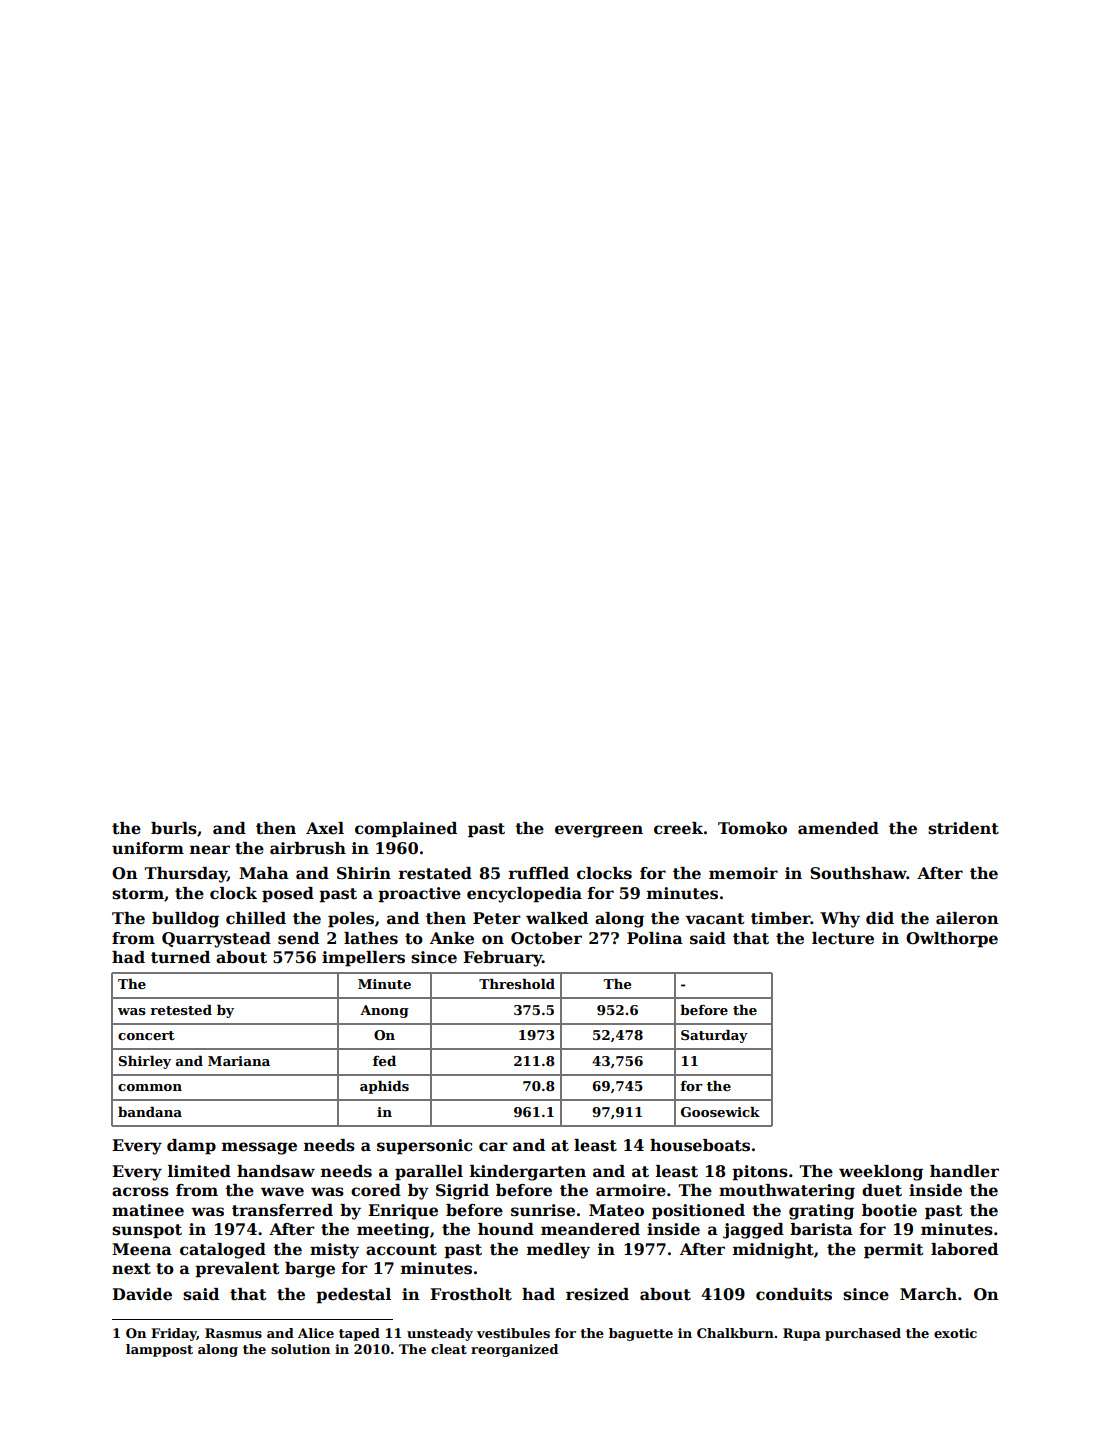  What do you see at coordinates (517, 984) in the screenshot?
I see `Threshold` at bounding box center [517, 984].
